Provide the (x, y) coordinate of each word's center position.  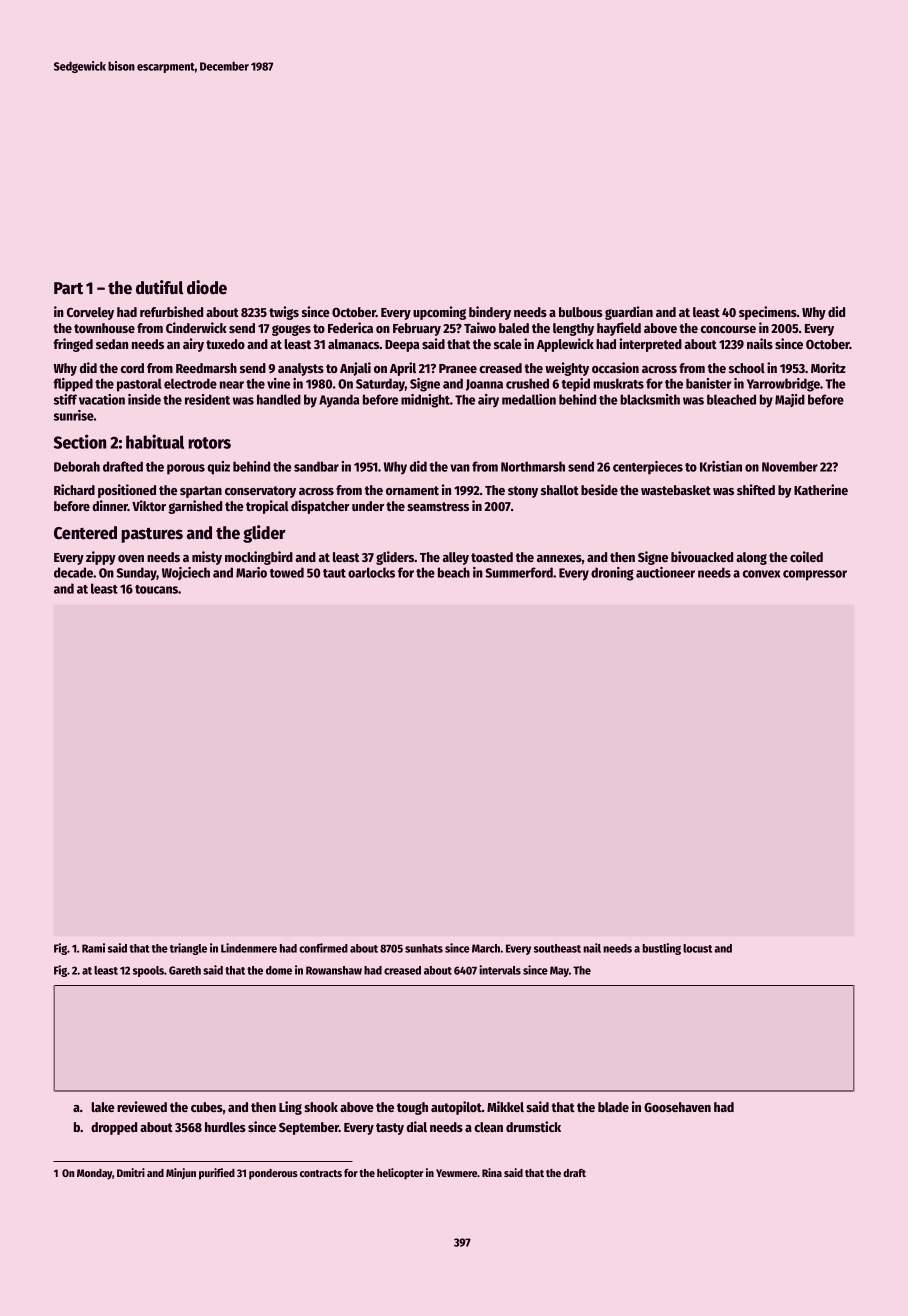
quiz (218, 468)
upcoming (439, 313)
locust (697, 948)
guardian (629, 313)
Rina (492, 1172)
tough (412, 1108)
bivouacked (702, 556)
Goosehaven (677, 1107)
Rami (93, 948)
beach (454, 572)
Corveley (90, 313)
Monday (94, 1174)
